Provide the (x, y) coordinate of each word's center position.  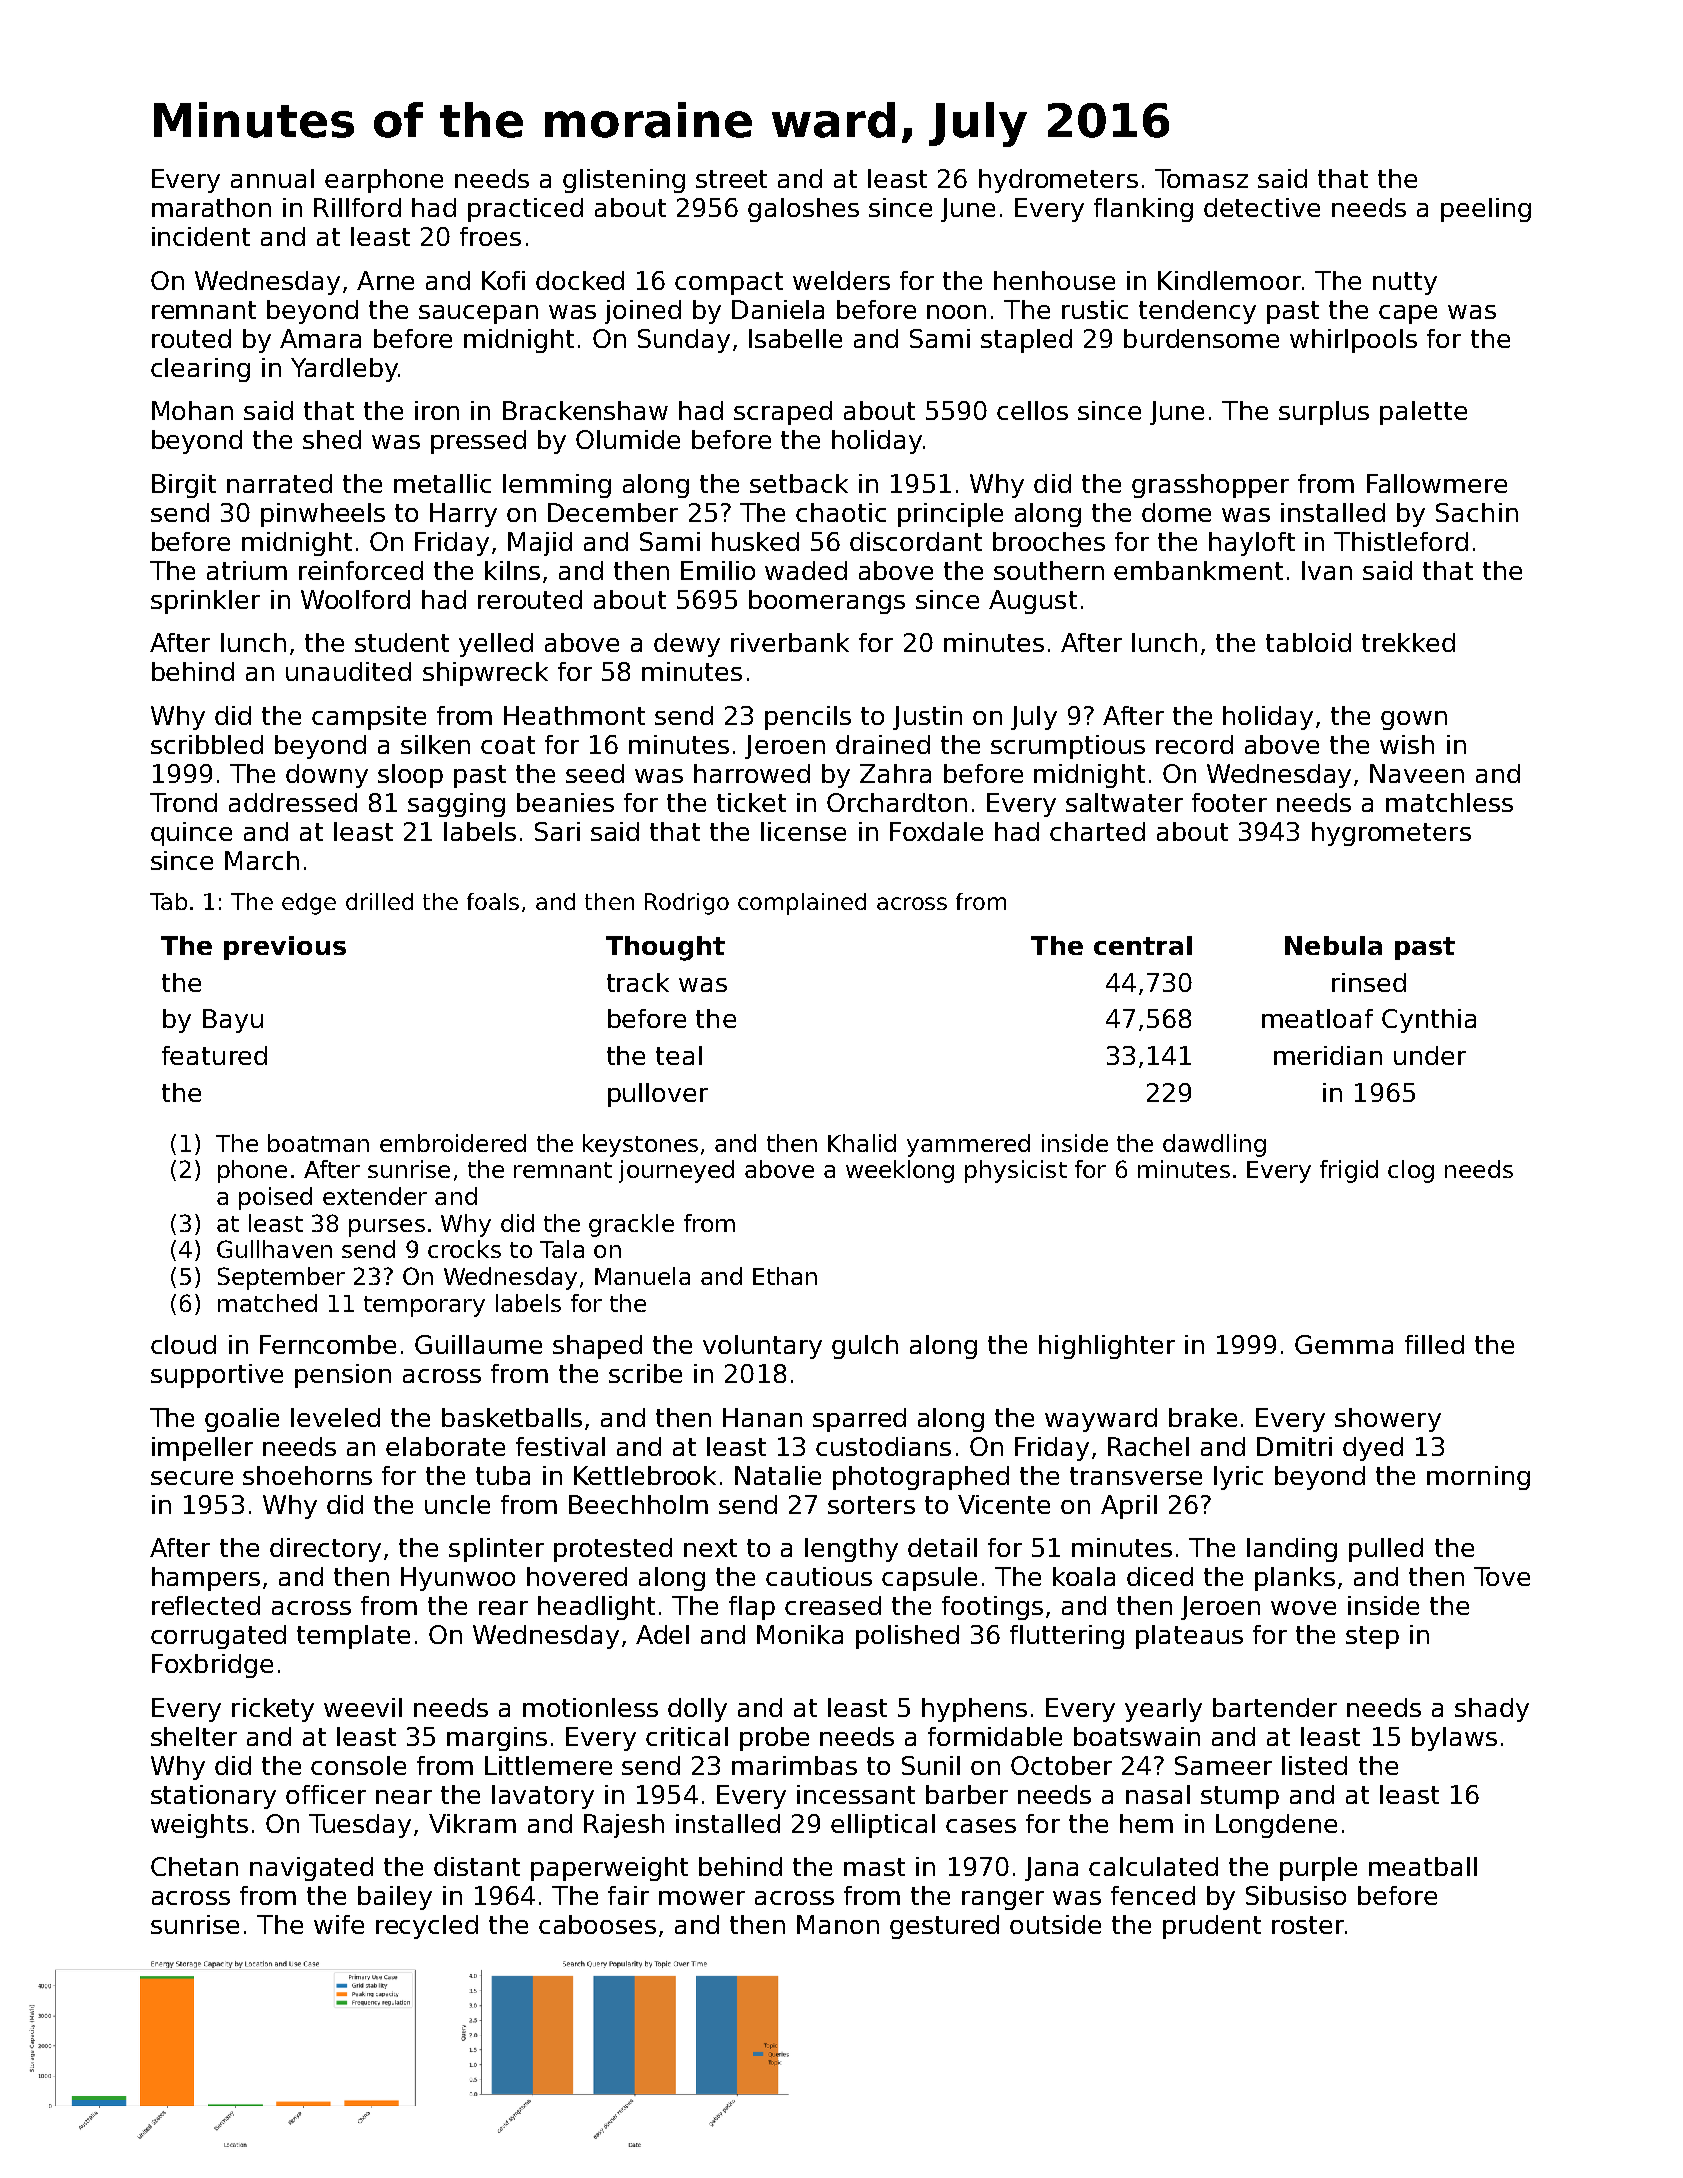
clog (1411, 1171)
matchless (1449, 802)
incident (201, 236)
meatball (1423, 1866)
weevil (363, 1707)
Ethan (785, 1276)
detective (1262, 207)
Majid (540, 544)
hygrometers (1391, 834)
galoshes (803, 210)
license (803, 831)
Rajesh (624, 1826)
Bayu (233, 1021)
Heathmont (574, 715)
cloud (183, 1344)
